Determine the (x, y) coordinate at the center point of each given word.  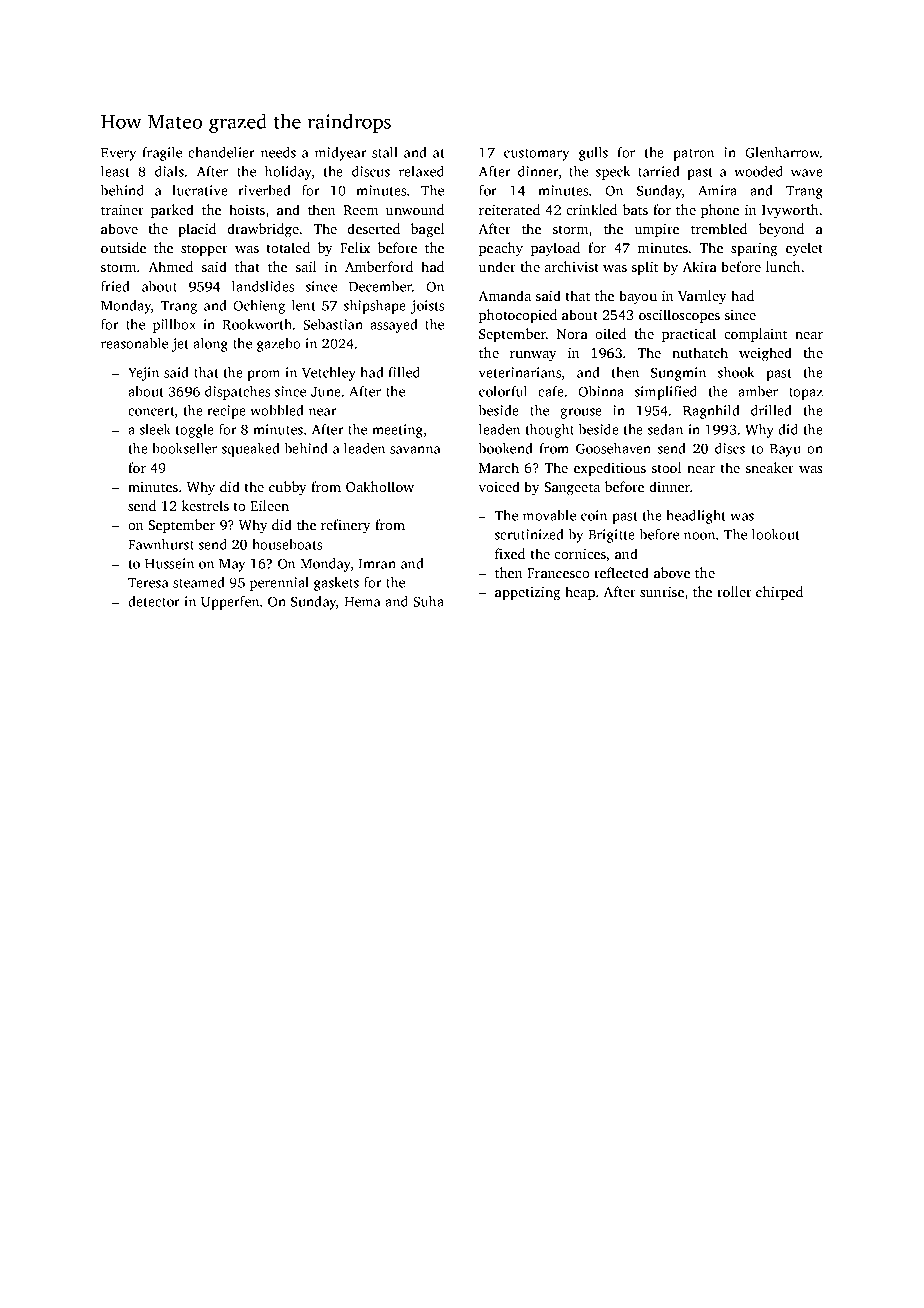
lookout (776, 534)
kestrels (205, 505)
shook (736, 372)
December (380, 286)
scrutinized (529, 534)
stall (385, 152)
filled (404, 372)
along (210, 345)
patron (693, 155)
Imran (377, 564)
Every (118, 154)
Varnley (702, 297)
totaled (288, 247)
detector (154, 601)
